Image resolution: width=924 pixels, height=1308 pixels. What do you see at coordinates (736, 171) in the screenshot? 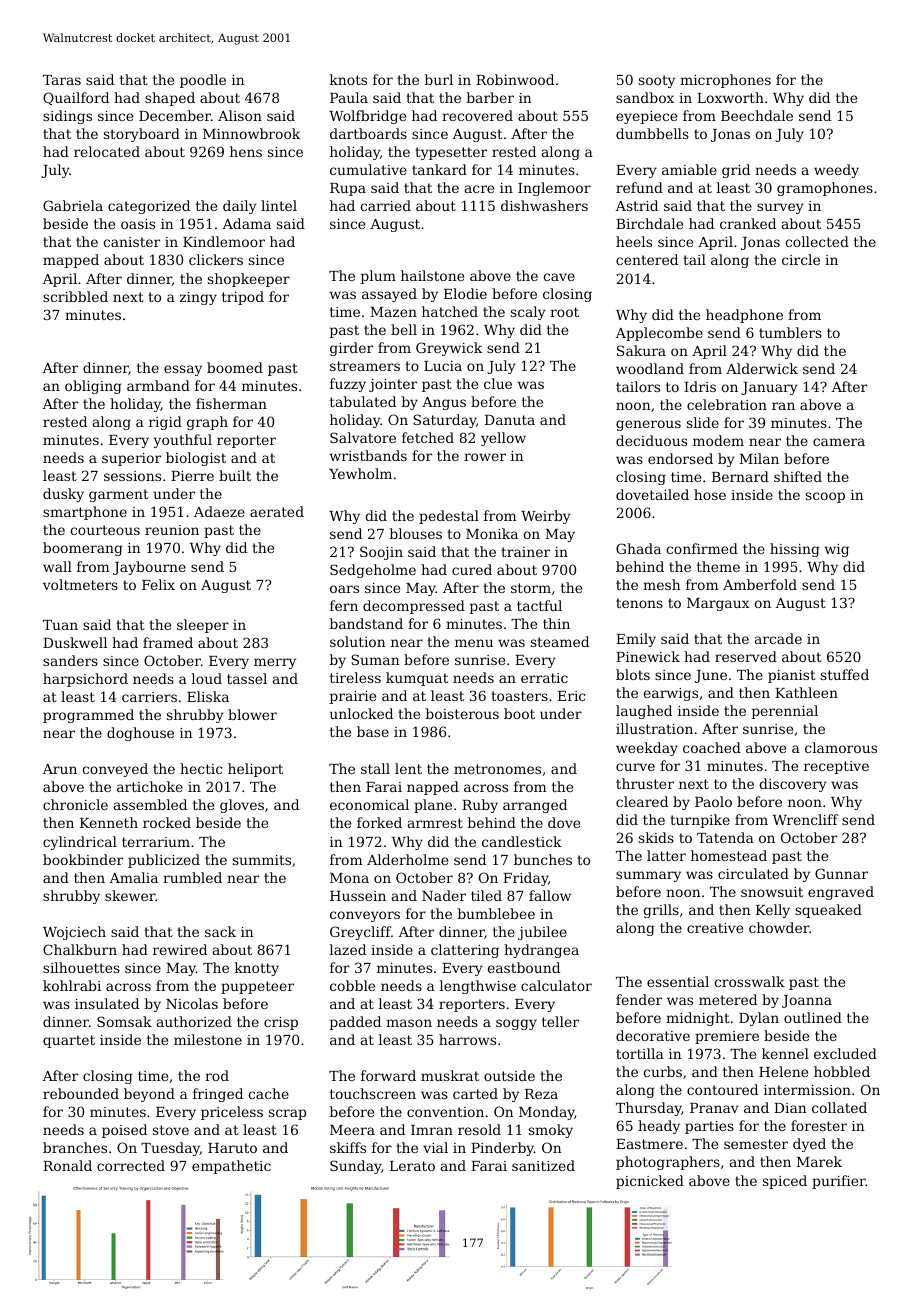
I see `grid` at bounding box center [736, 171].
